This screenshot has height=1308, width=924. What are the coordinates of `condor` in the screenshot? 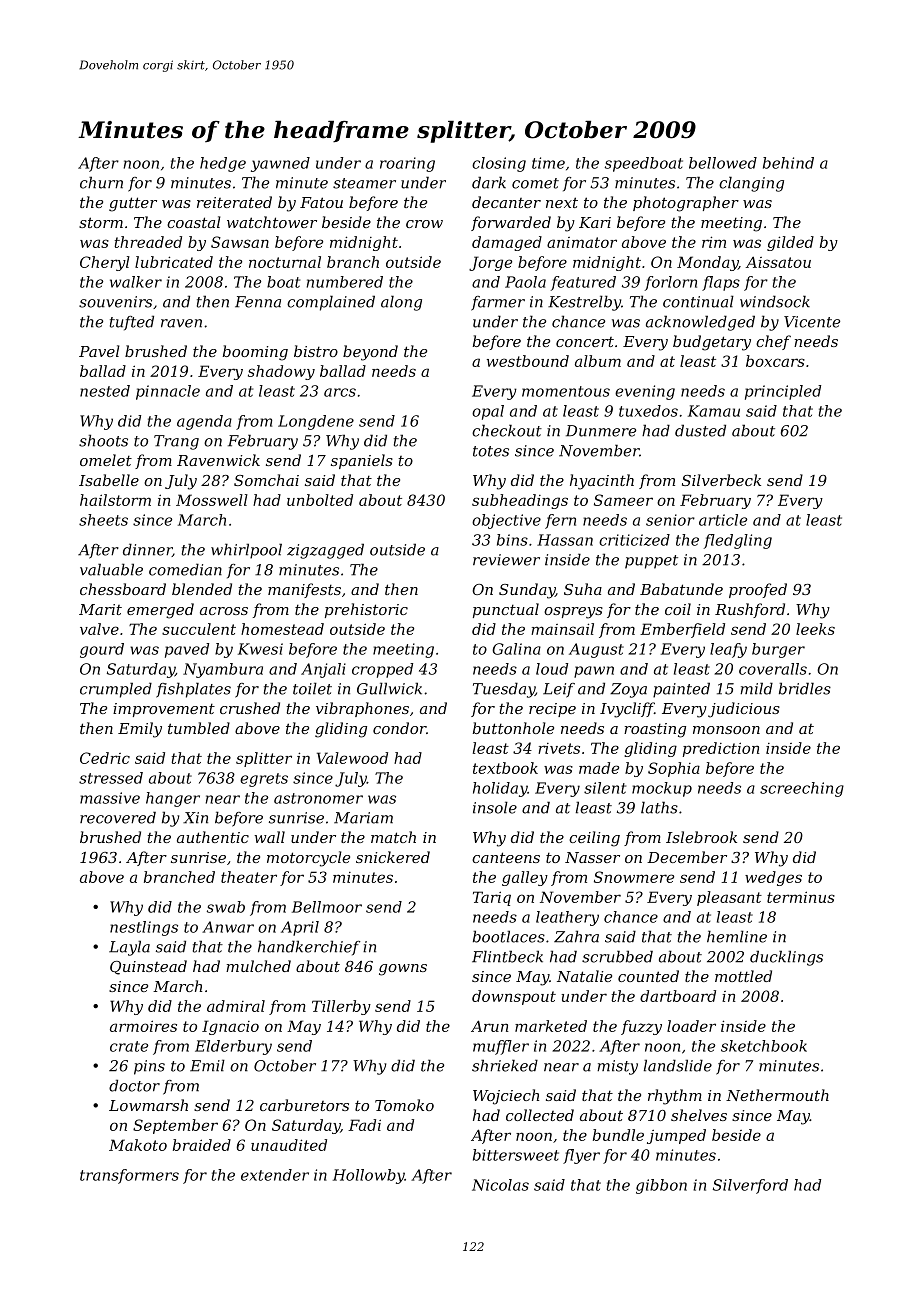 It's located at (399, 728).
